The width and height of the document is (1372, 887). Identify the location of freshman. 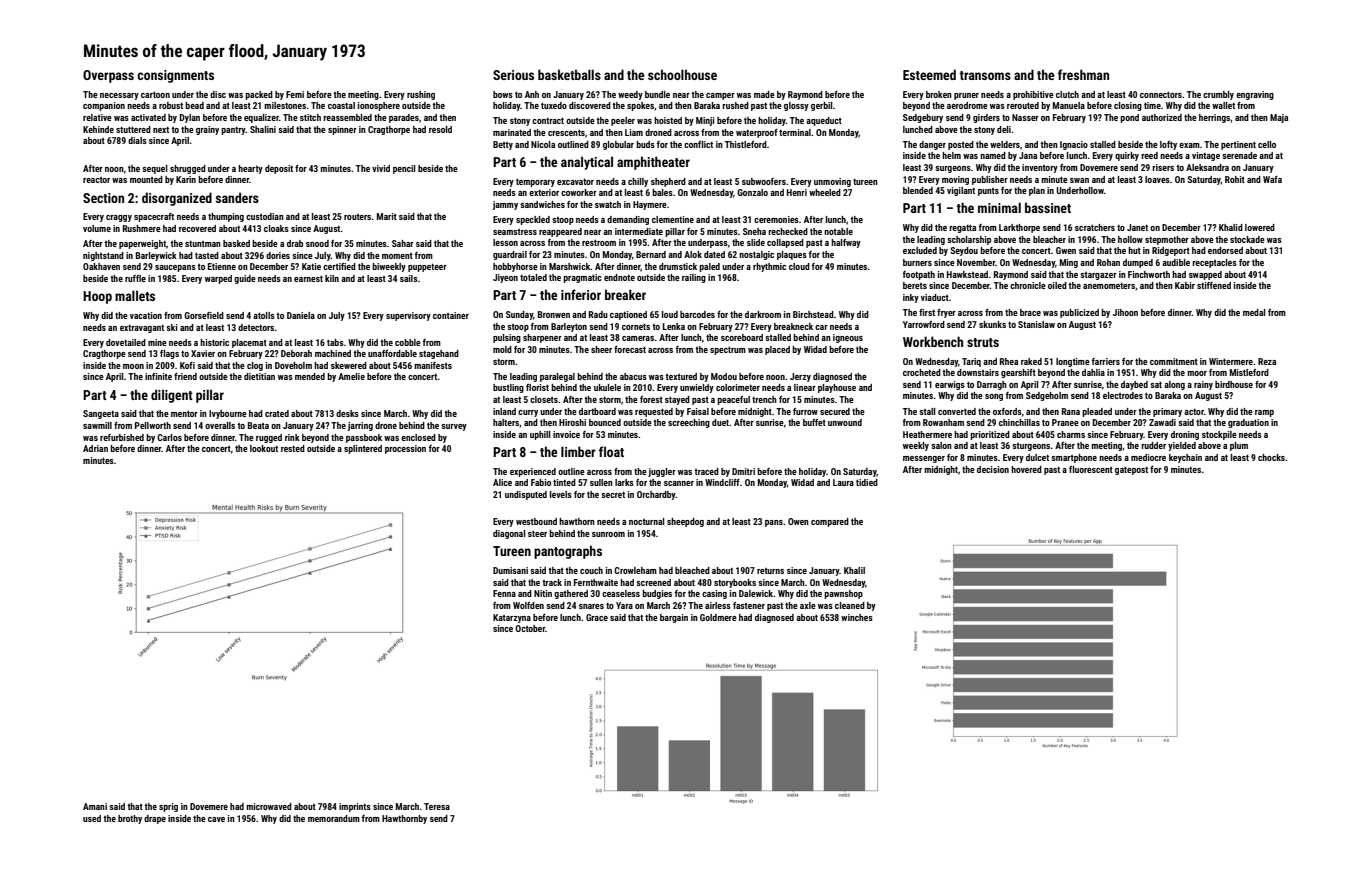
(1083, 74).
